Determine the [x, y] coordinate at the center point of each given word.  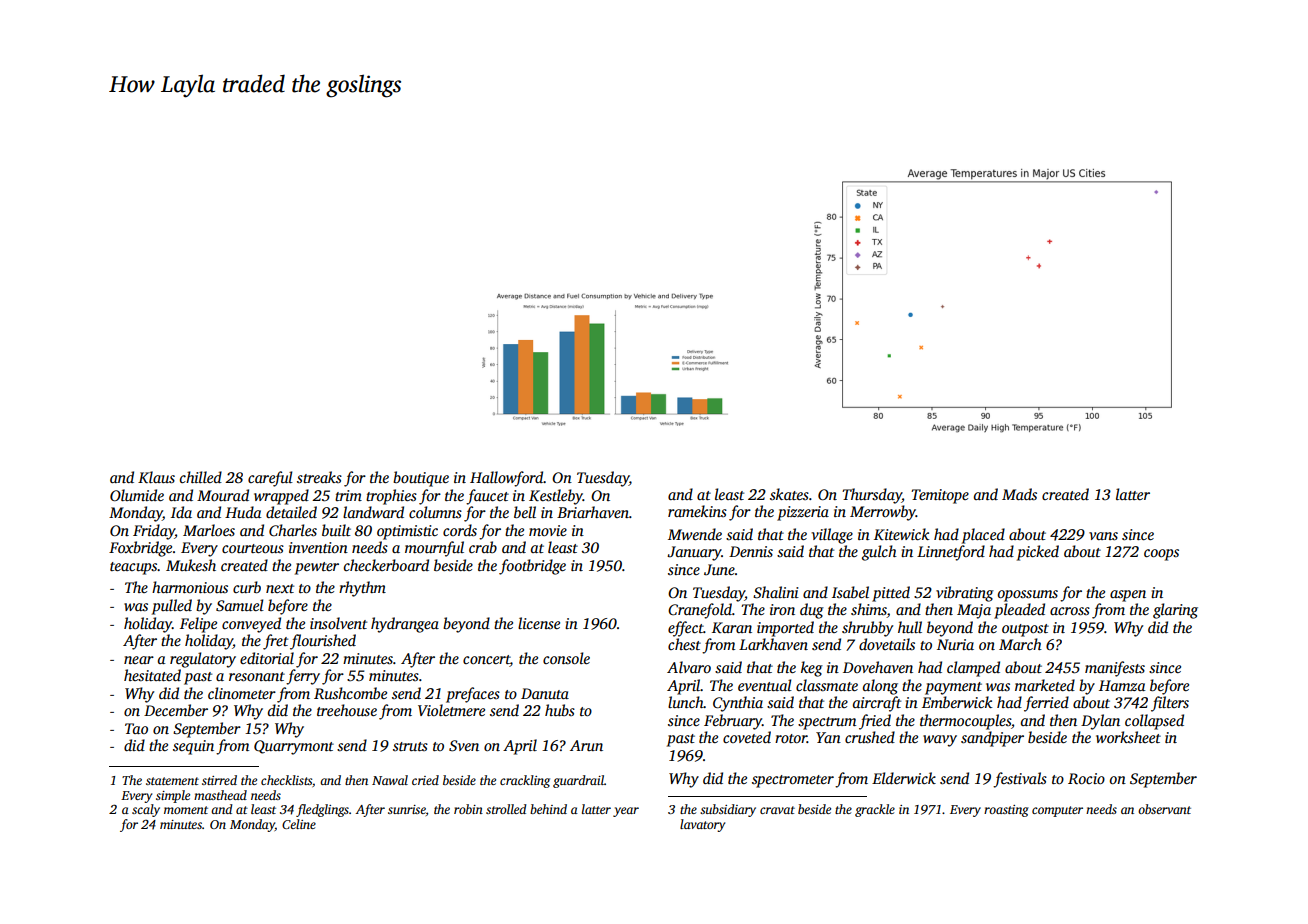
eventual [765, 685]
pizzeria [803, 513]
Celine [299, 824]
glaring [1175, 611]
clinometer [242, 693]
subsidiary [728, 810]
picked [1038, 553]
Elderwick [904, 778]
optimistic [407, 532]
